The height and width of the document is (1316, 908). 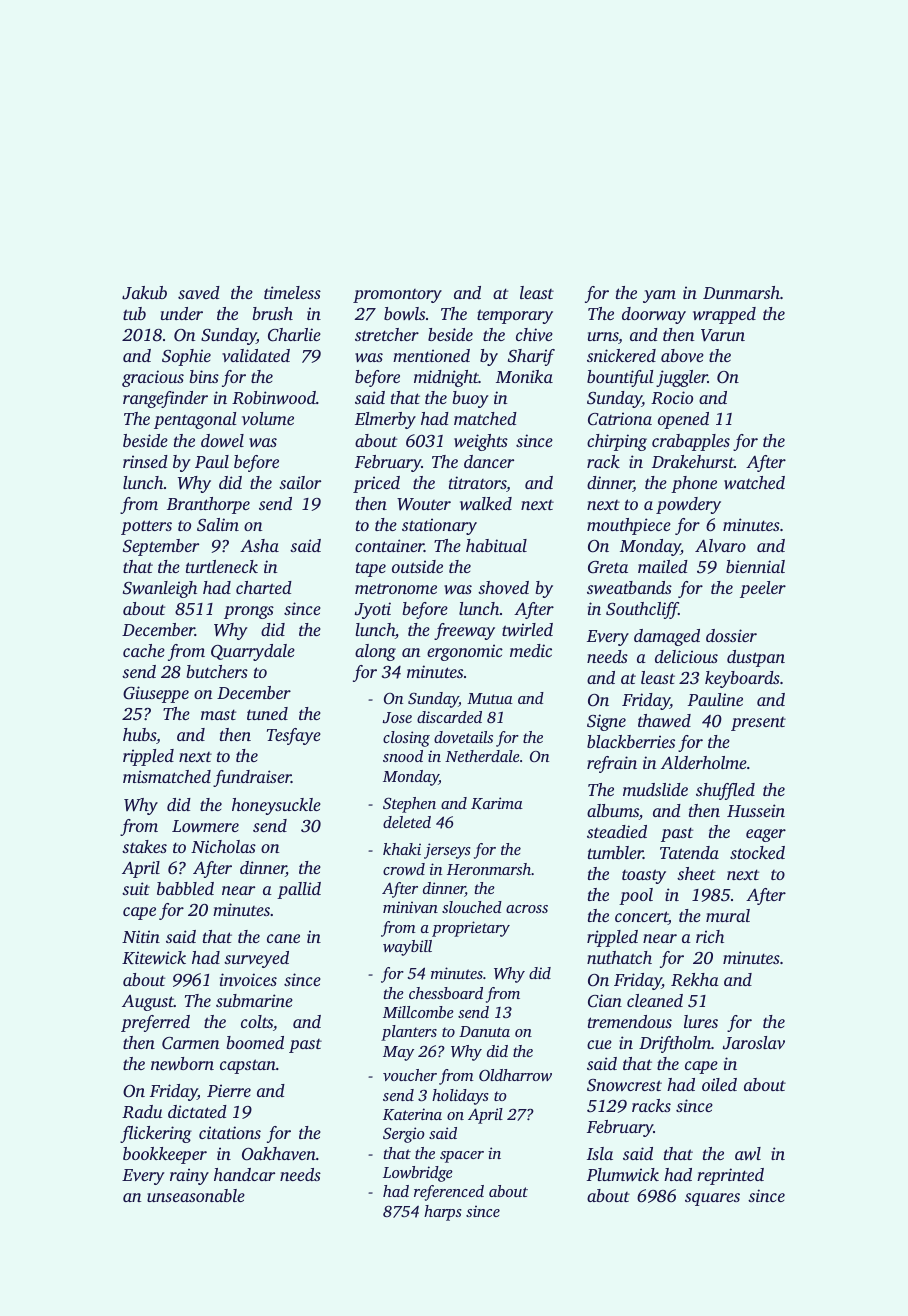 I want to click on bowls, so click(x=404, y=313).
